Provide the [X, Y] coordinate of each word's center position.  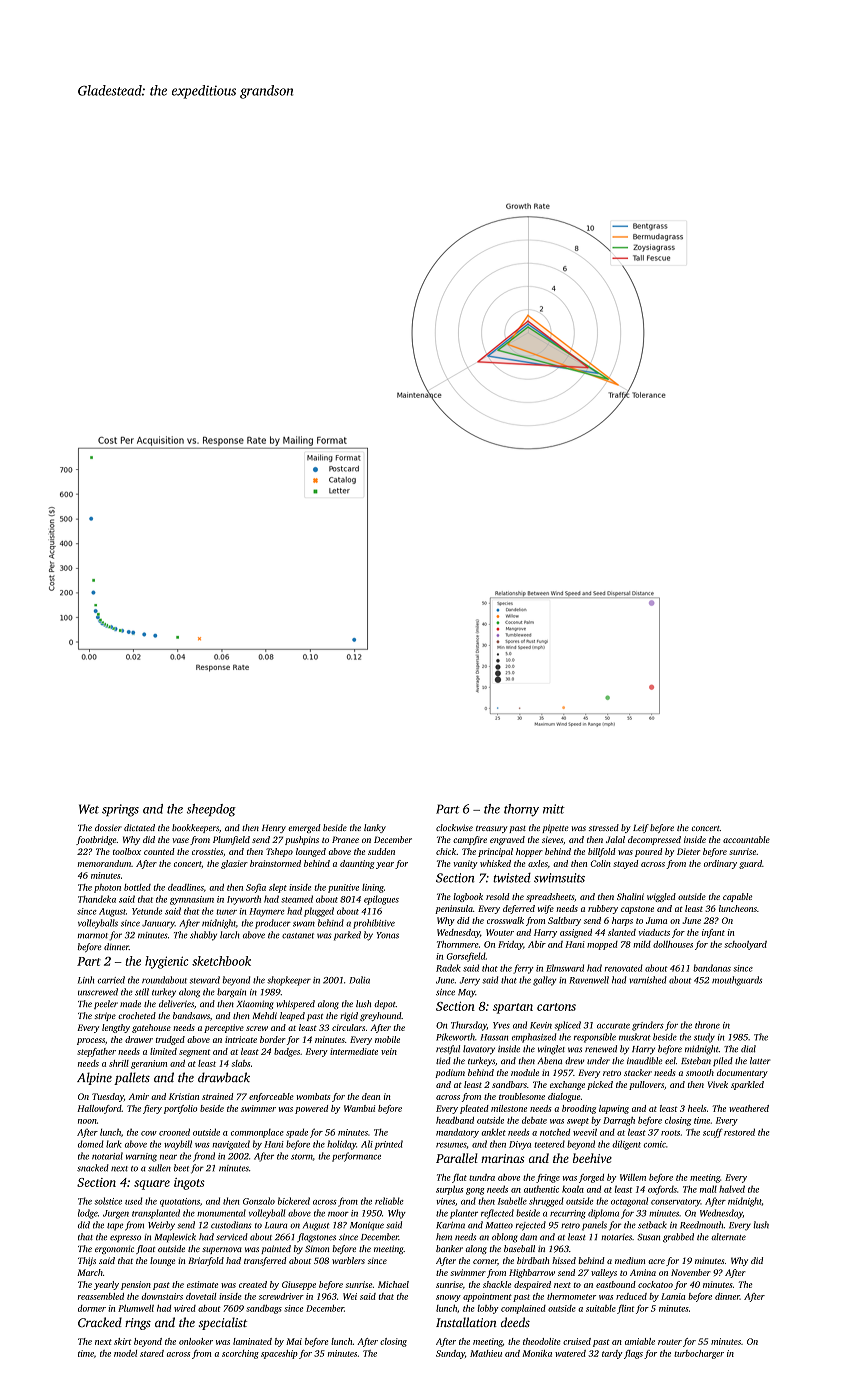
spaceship [279, 1354]
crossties [207, 851]
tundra [482, 1177]
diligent [626, 1145]
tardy [612, 1354]
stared [152, 1353]
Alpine [94, 1078]
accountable [746, 839]
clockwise [454, 827]
